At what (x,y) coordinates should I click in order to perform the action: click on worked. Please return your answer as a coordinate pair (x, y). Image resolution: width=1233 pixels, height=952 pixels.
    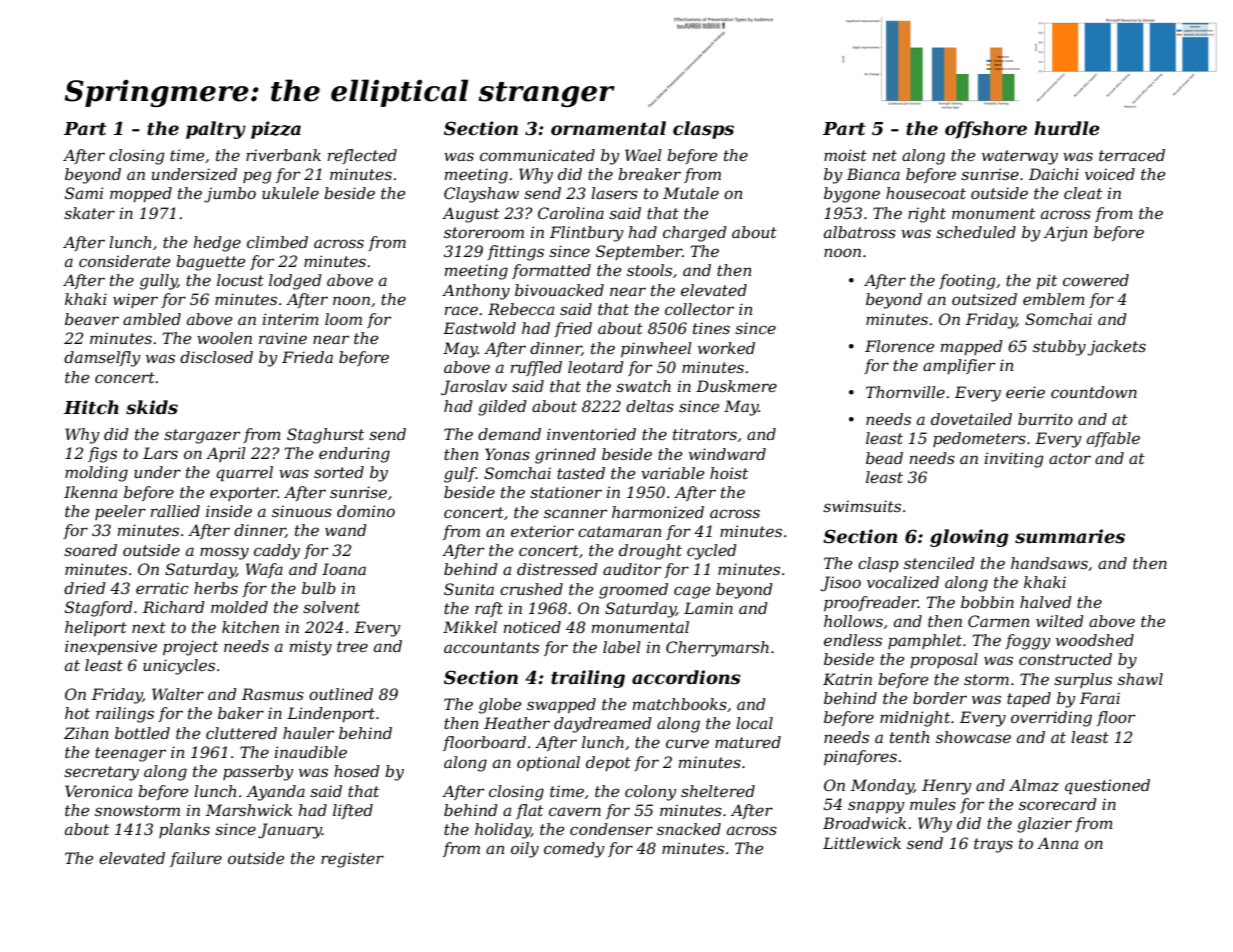
    Looking at the image, I should click on (726, 348).
